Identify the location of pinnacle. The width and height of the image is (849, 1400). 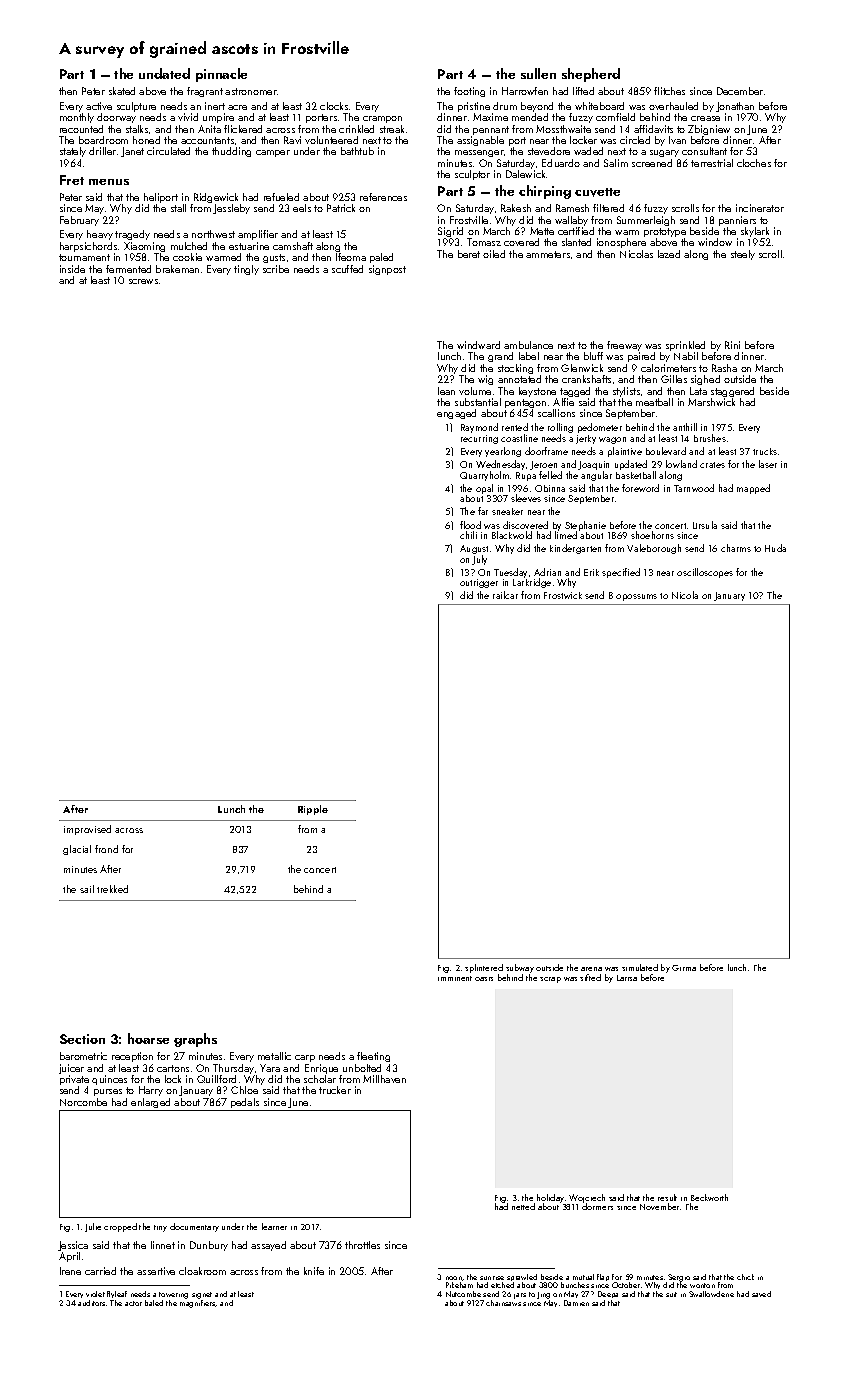
(221, 75).
